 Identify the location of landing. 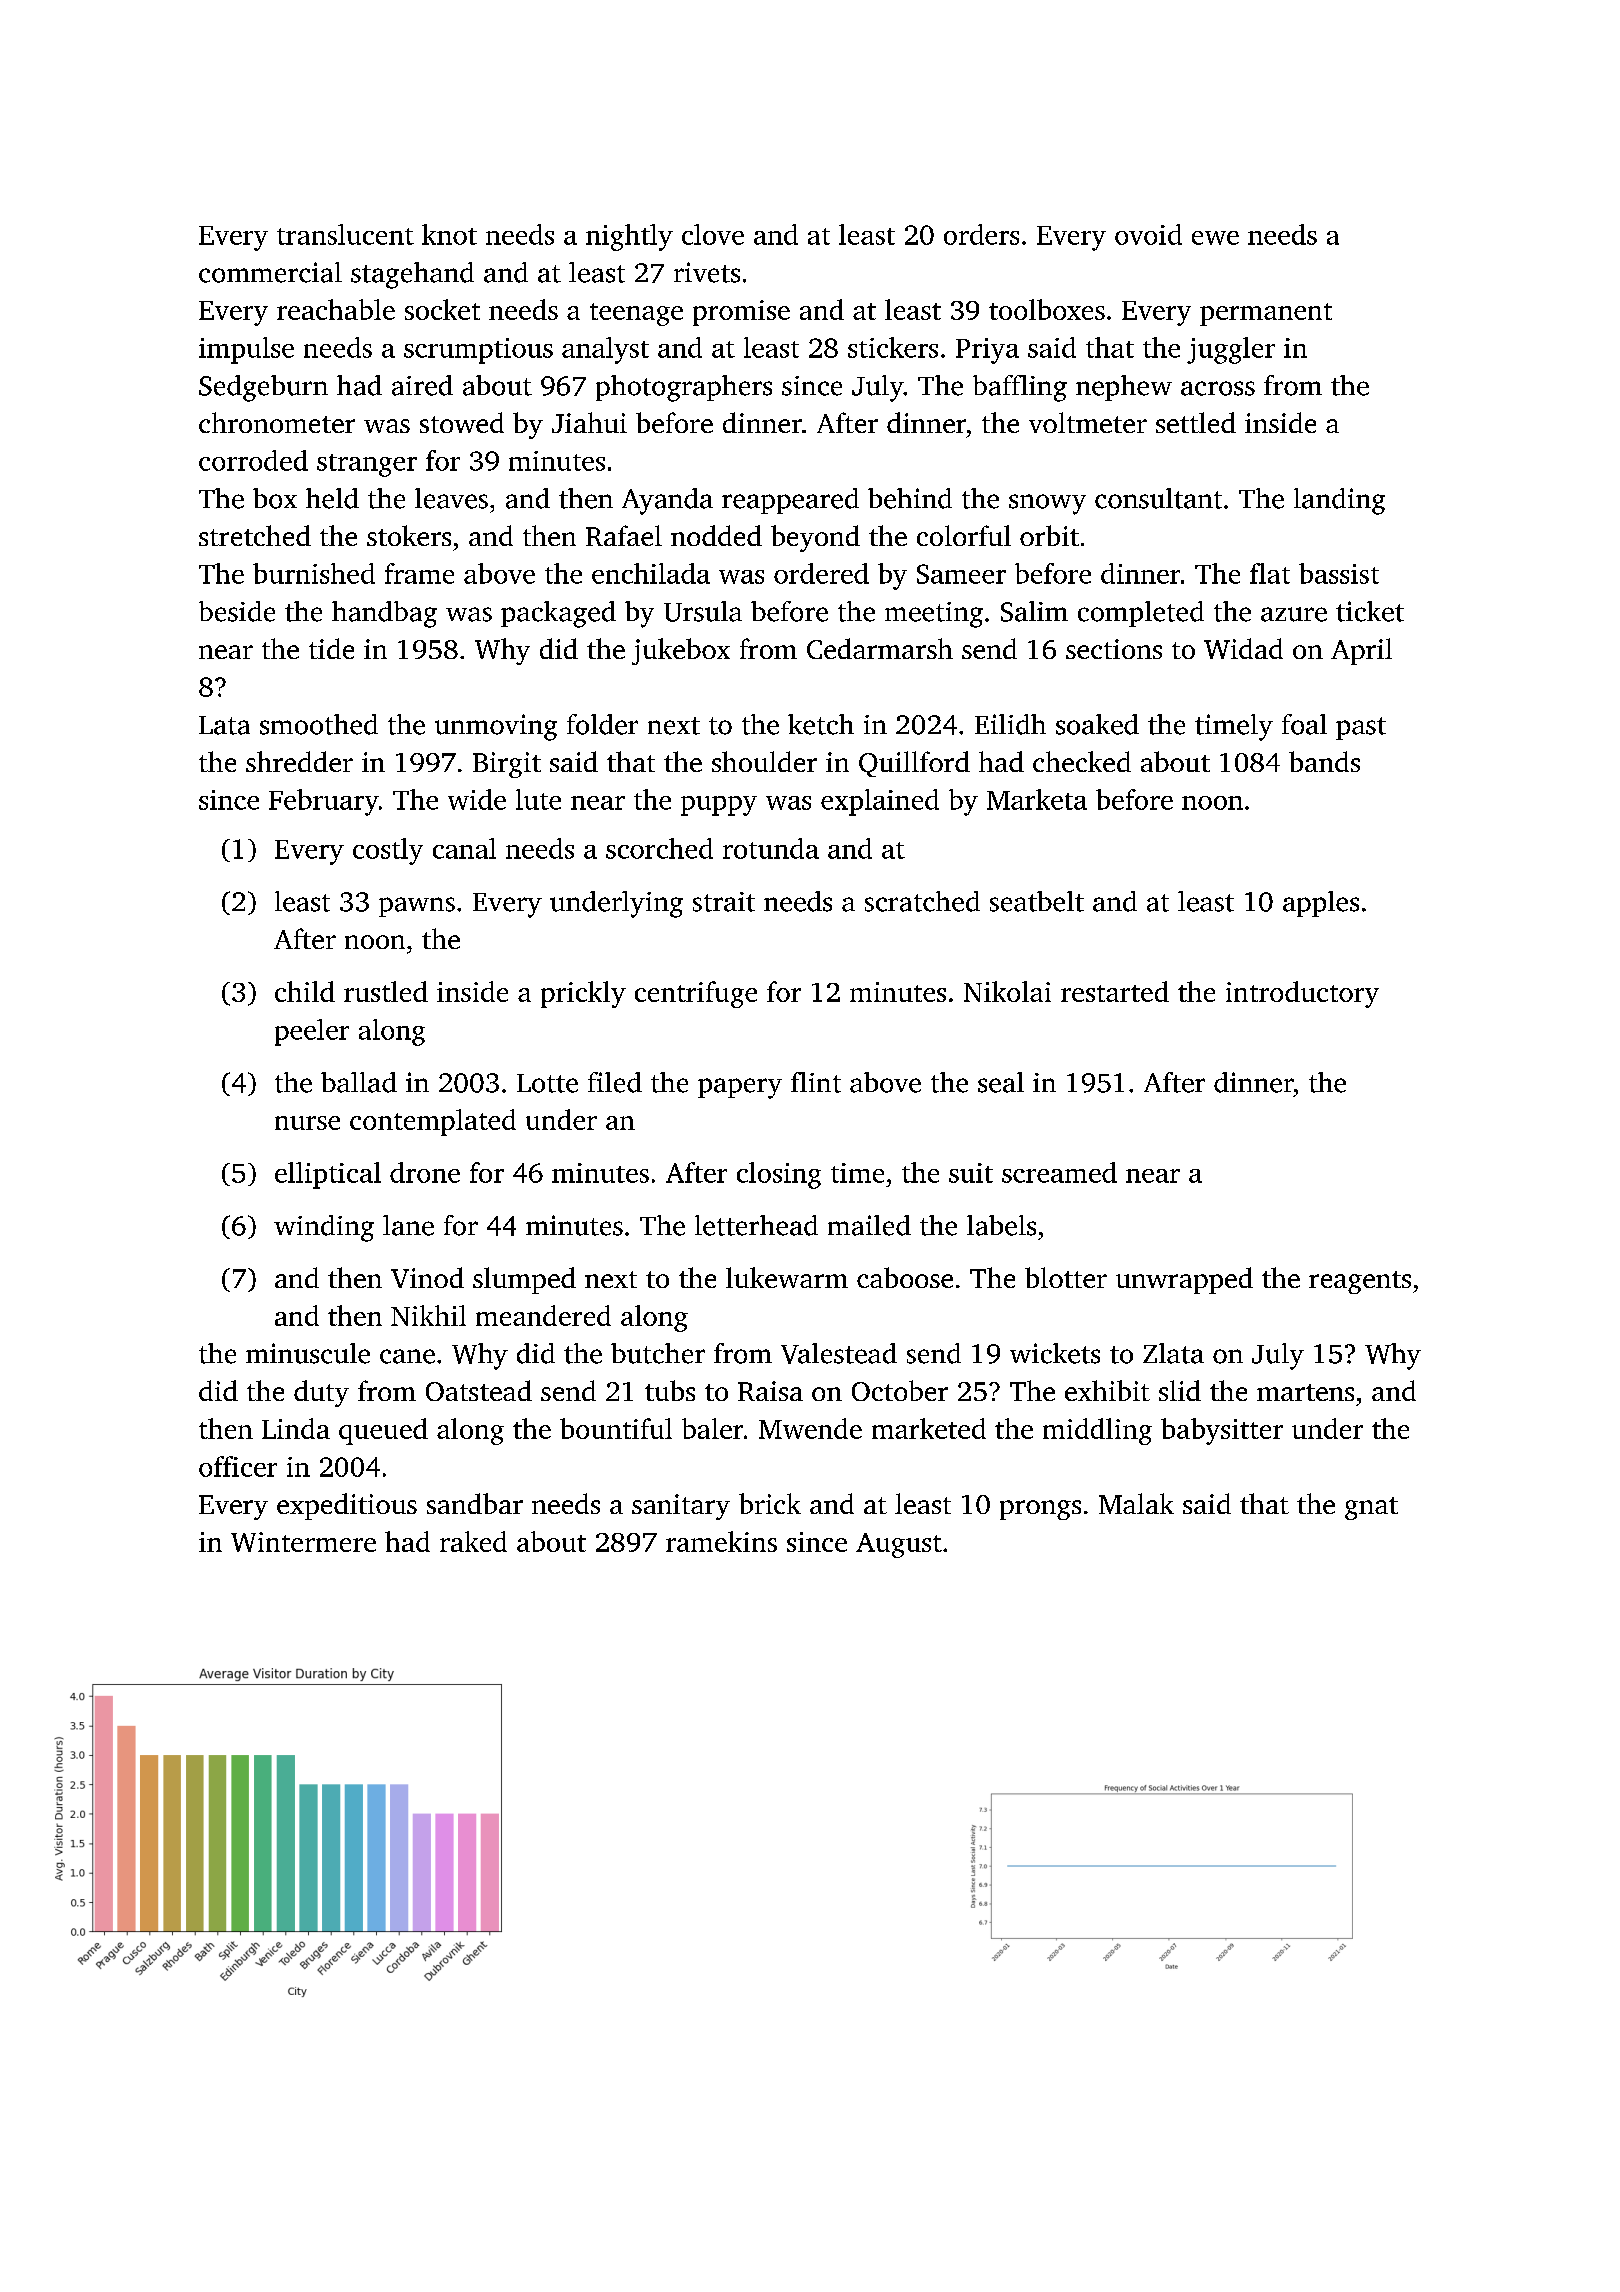
(1339, 501).
